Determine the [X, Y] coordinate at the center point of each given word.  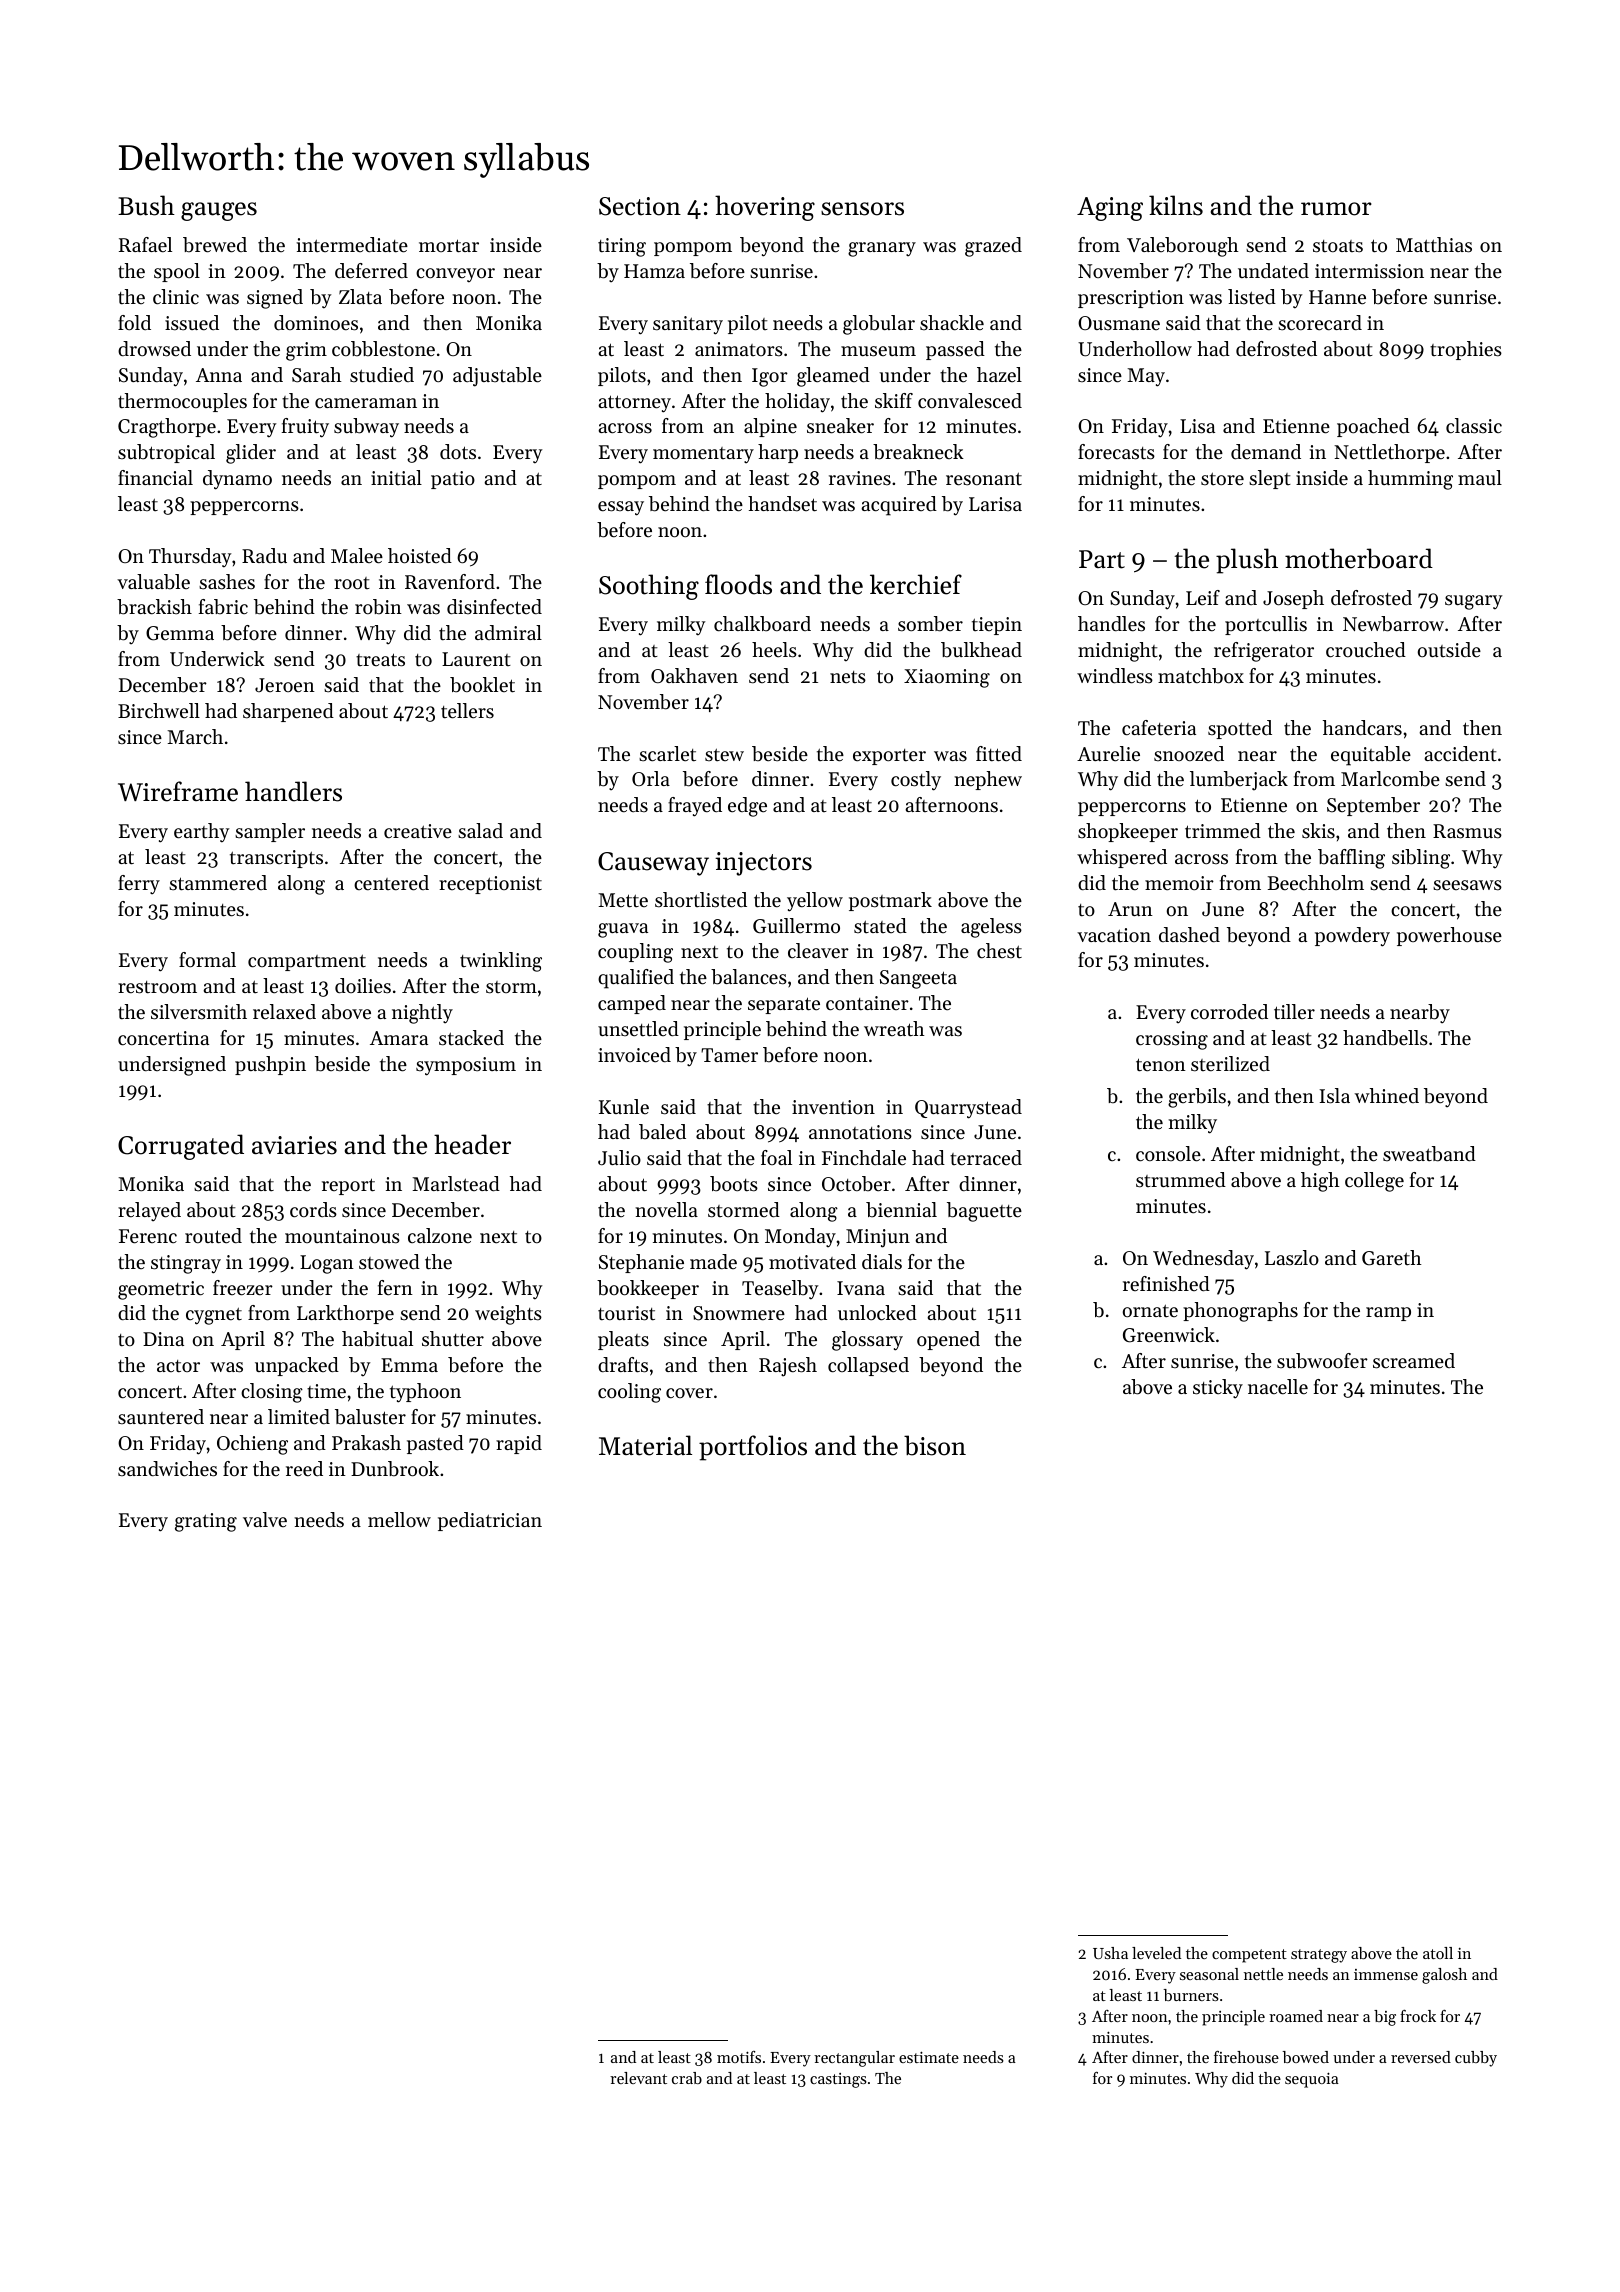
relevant [638, 2078]
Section [640, 206]
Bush [146, 205]
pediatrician [490, 1521]
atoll [1438, 1953]
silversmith [199, 1012]
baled [662, 1132]
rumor [1336, 209]
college [1374, 1182]
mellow [399, 1519]
